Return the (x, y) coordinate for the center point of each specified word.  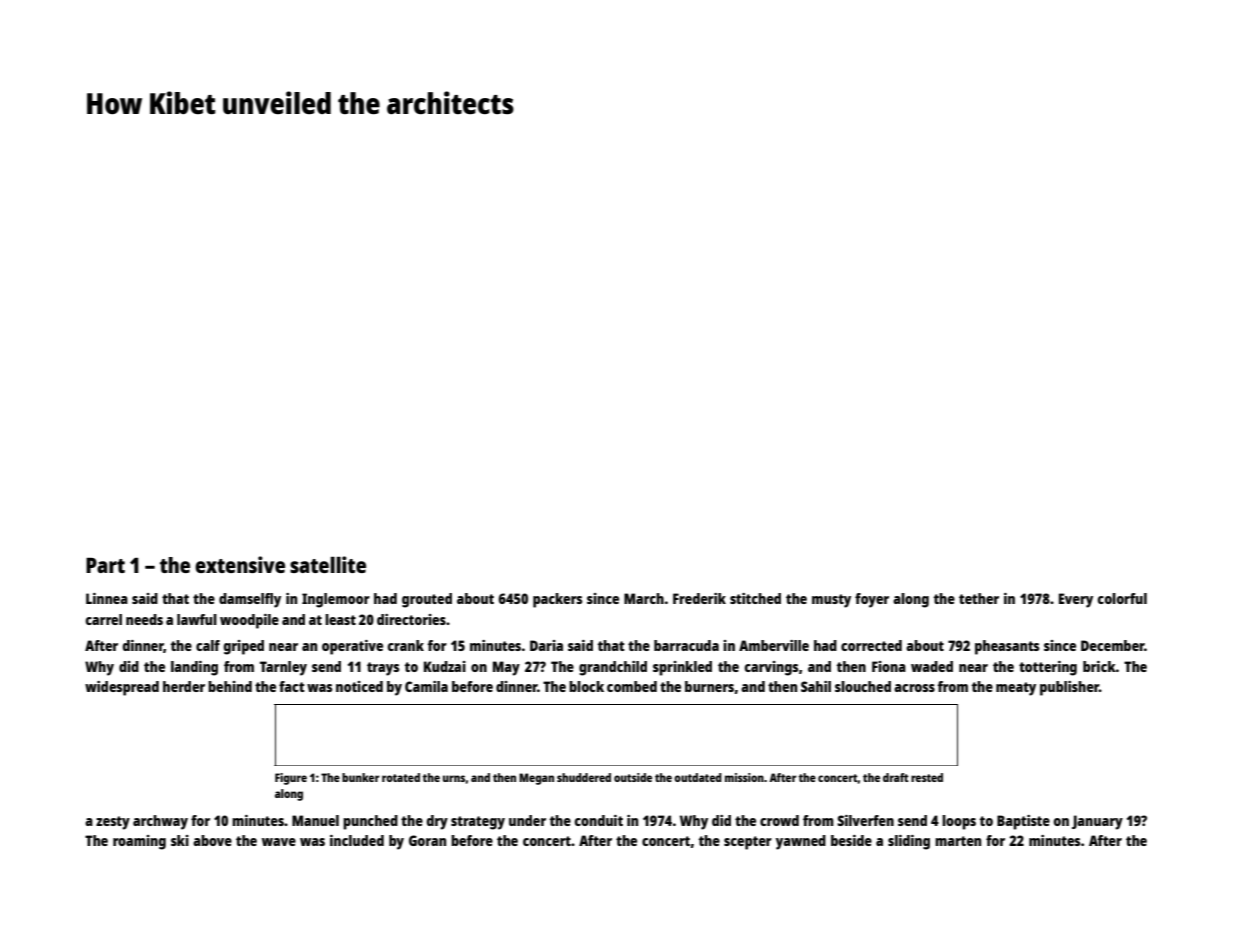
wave (279, 842)
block (586, 686)
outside (633, 777)
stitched (755, 598)
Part (105, 565)
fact (292, 686)
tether (979, 598)
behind (230, 686)
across (914, 688)
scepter (748, 843)
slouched (863, 686)
